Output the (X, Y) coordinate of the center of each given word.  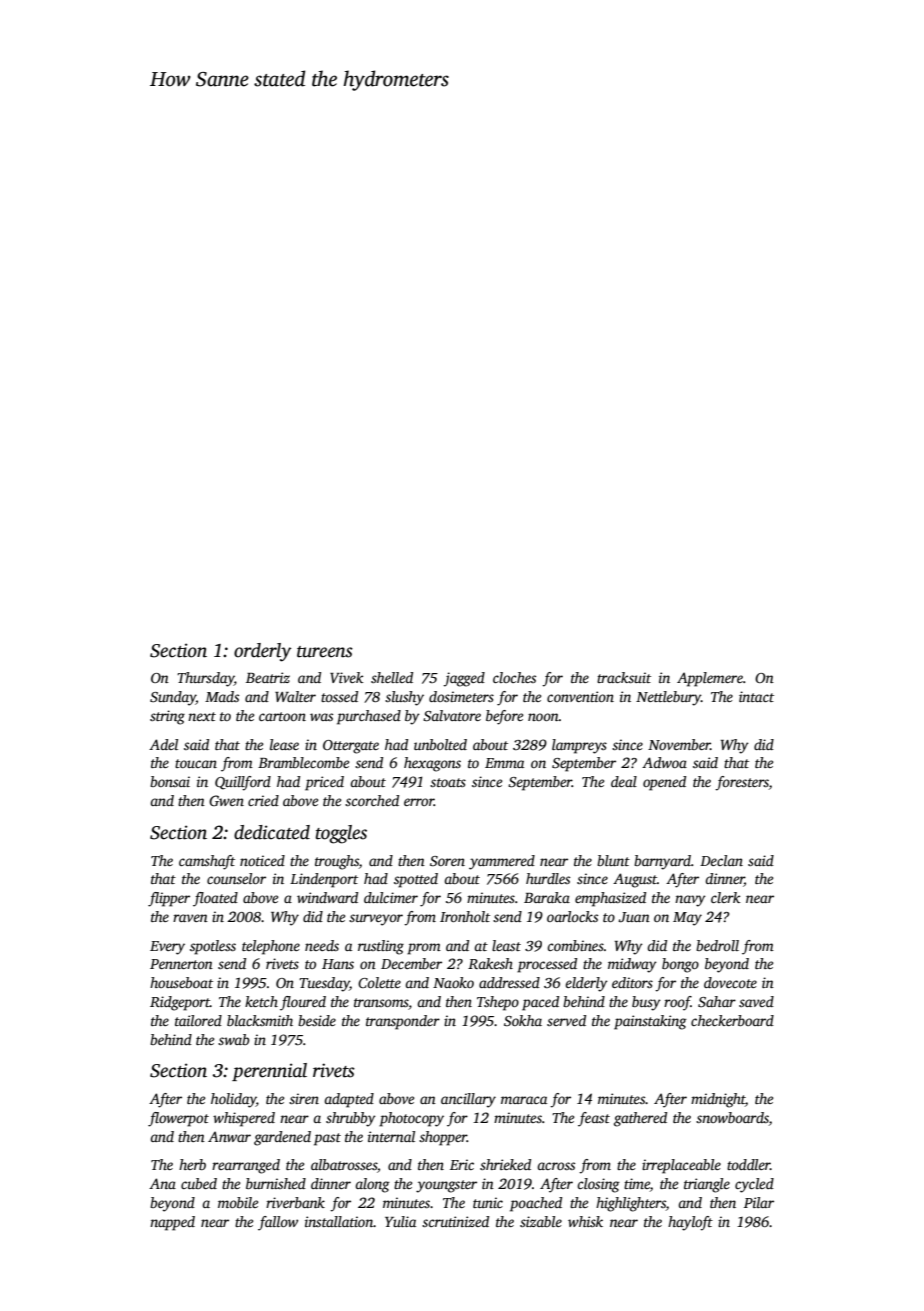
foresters (742, 783)
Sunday (173, 698)
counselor (236, 878)
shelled (392, 677)
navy (690, 901)
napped (172, 1223)
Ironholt (465, 916)
